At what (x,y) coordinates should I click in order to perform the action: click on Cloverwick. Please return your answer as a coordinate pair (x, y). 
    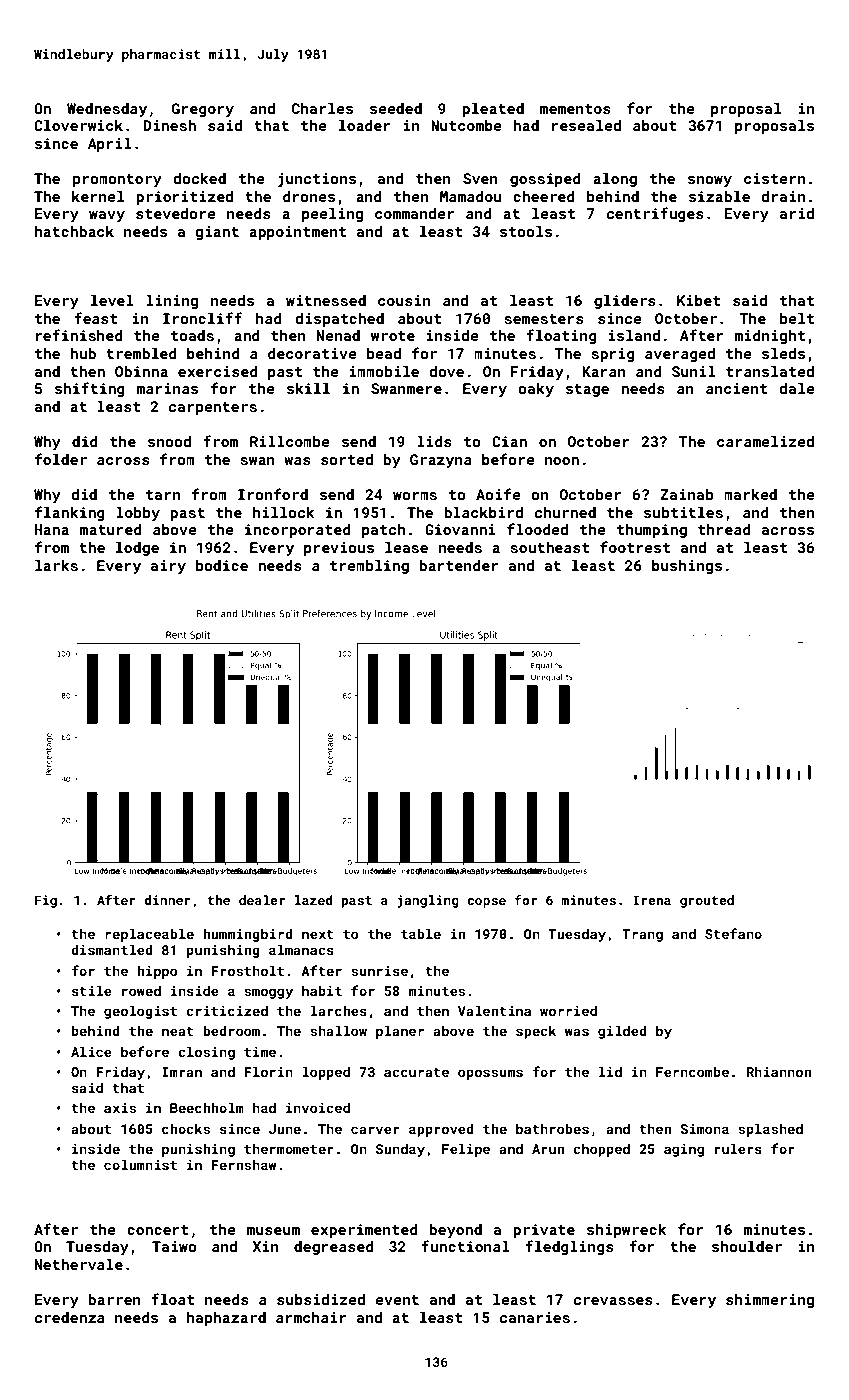
    Looking at the image, I should click on (78, 125).
